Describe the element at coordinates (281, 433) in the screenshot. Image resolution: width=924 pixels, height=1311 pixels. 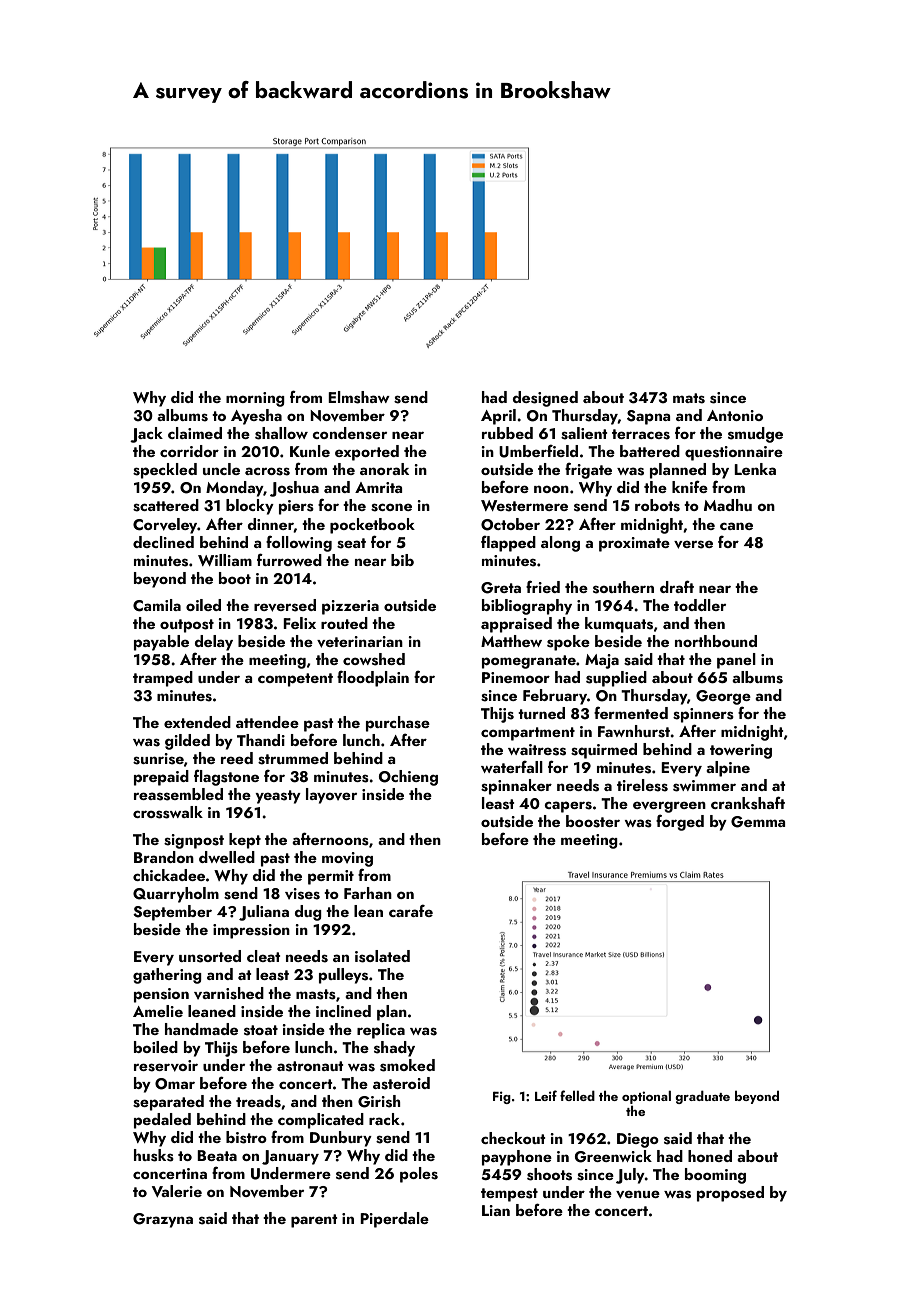
I see `shallow` at that location.
